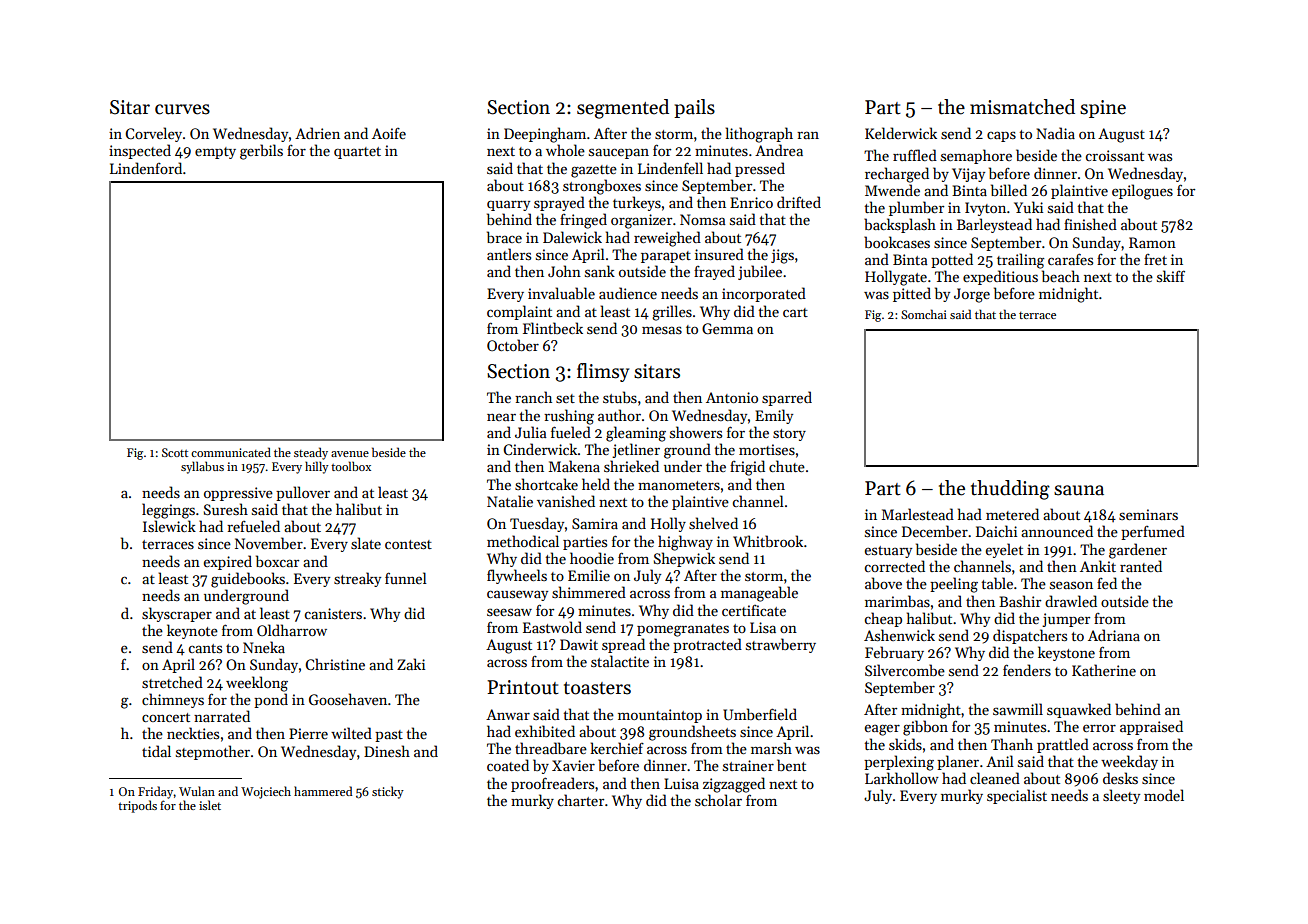 The image size is (1308, 924). Describe the element at coordinates (317, 133) in the screenshot. I see `Adrien` at that location.
